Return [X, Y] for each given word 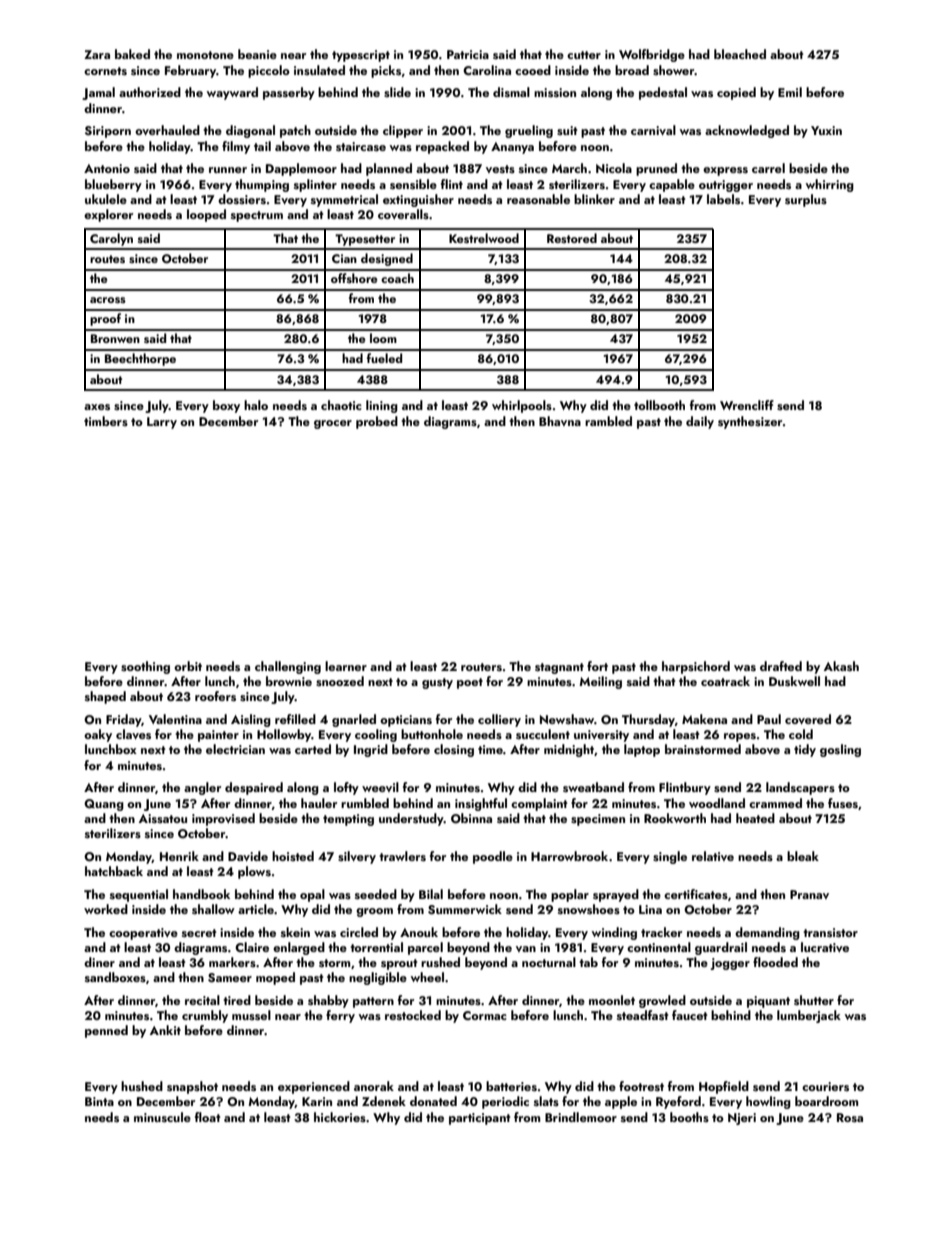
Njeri [742, 1119]
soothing [145, 667]
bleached [740, 54]
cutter [584, 55]
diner [99, 962]
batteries [511, 1086]
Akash [841, 666]
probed [377, 422]
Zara [97, 54]
